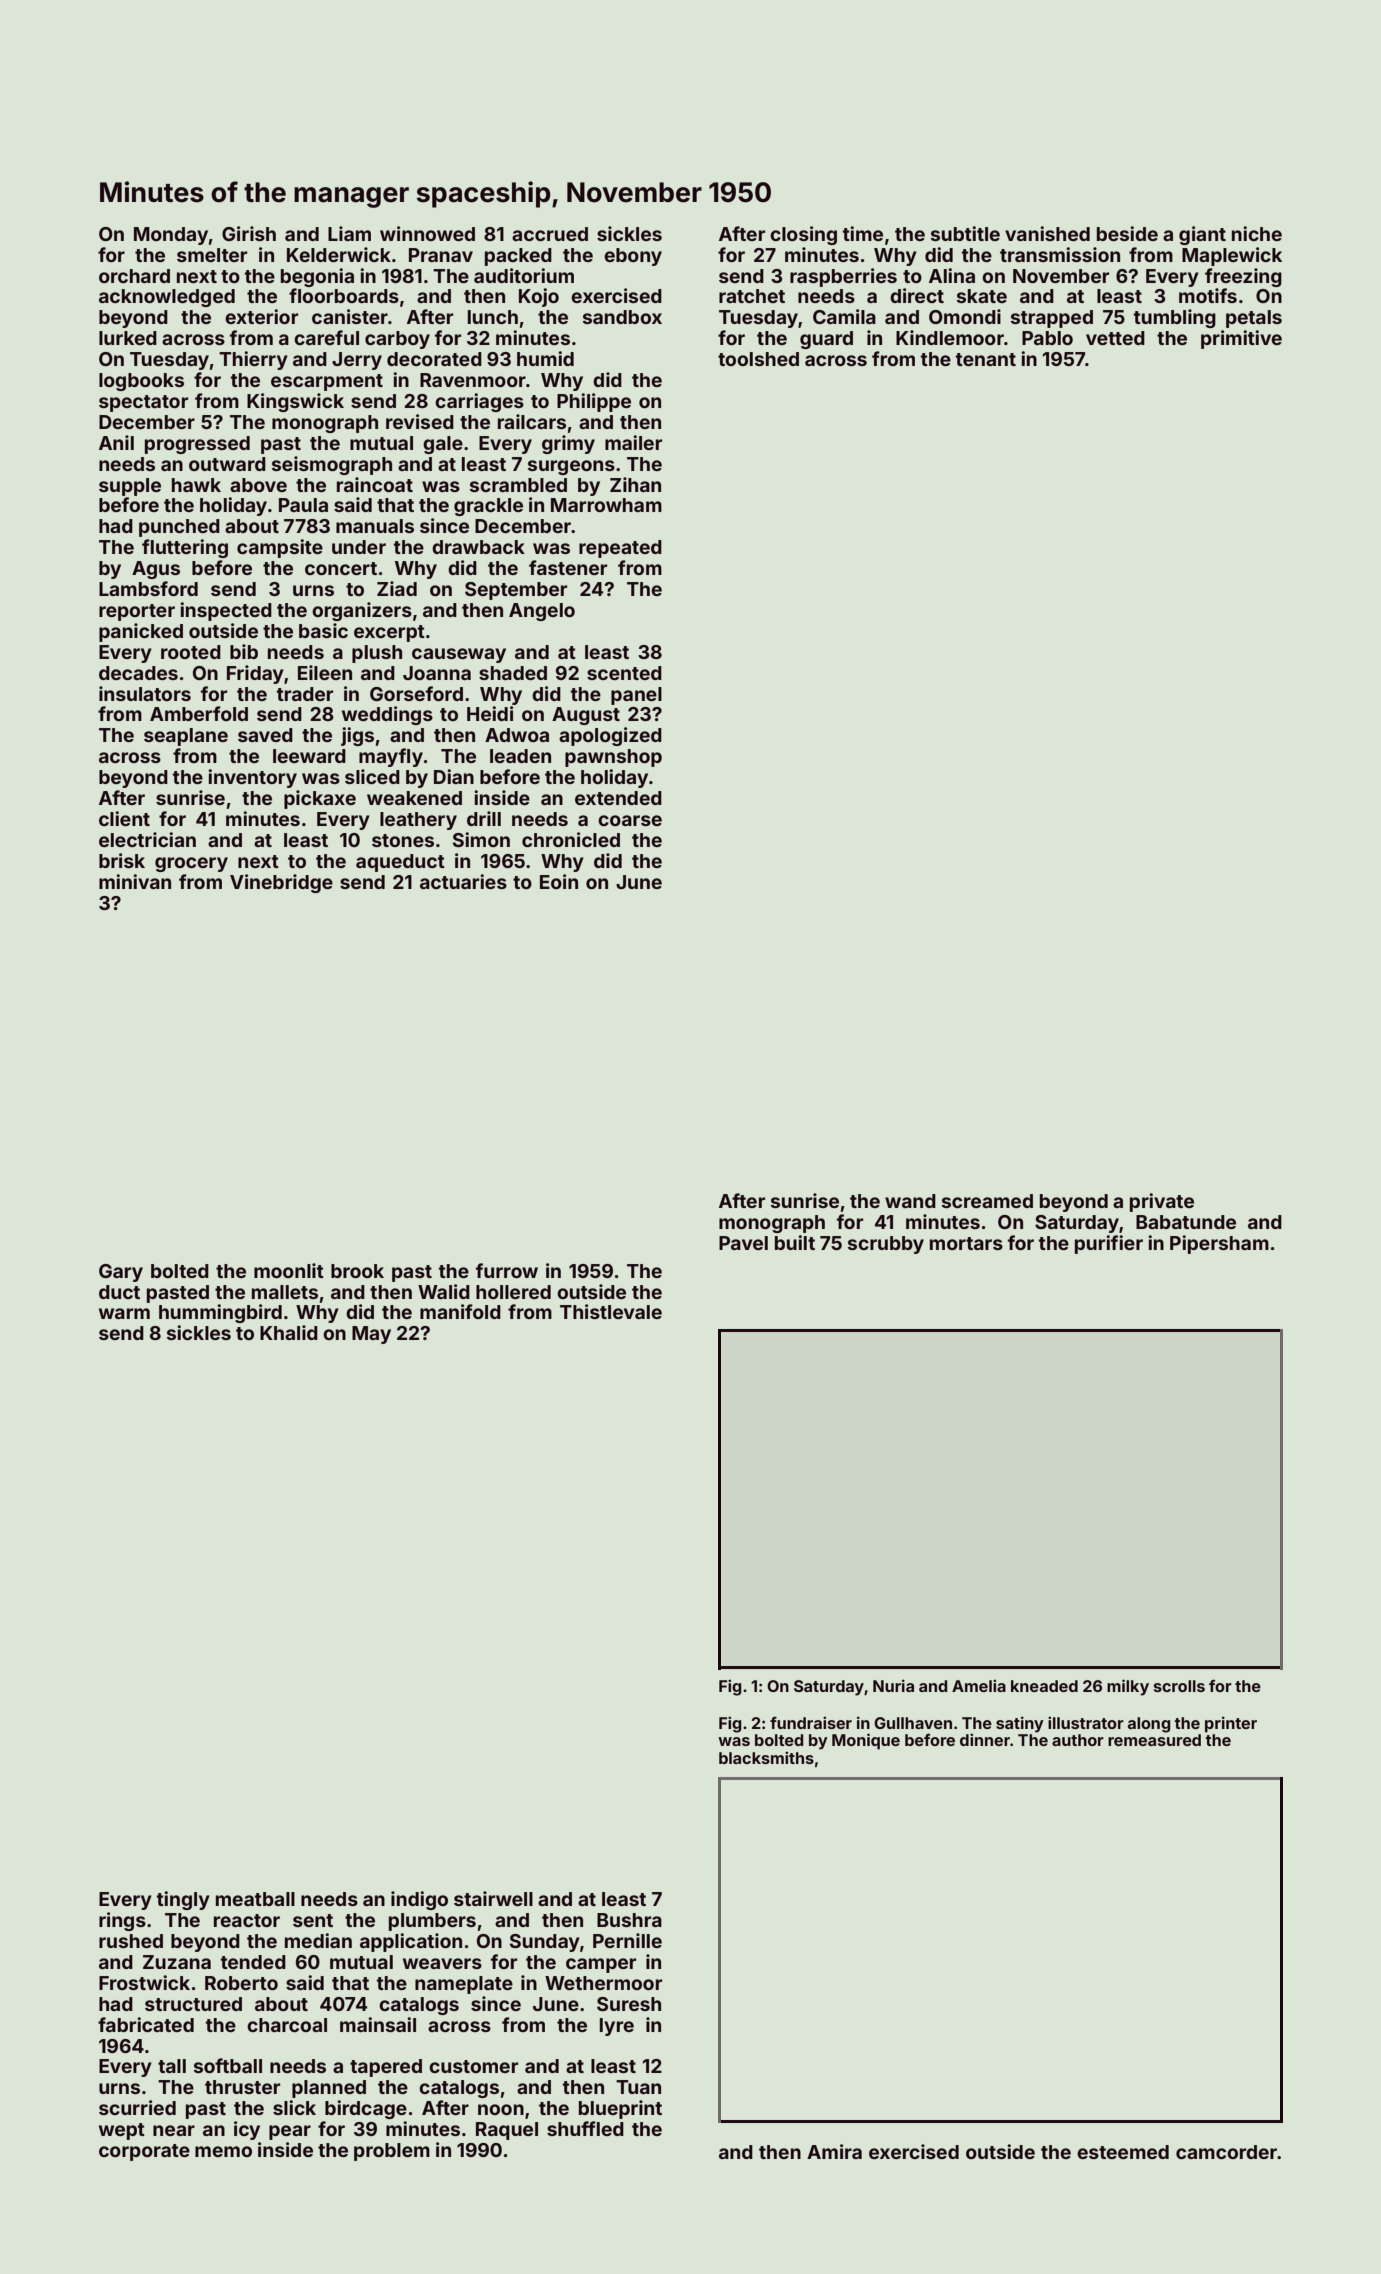 The image size is (1381, 2274). Describe the element at coordinates (403, 840) in the screenshot. I see `stones` at that location.
